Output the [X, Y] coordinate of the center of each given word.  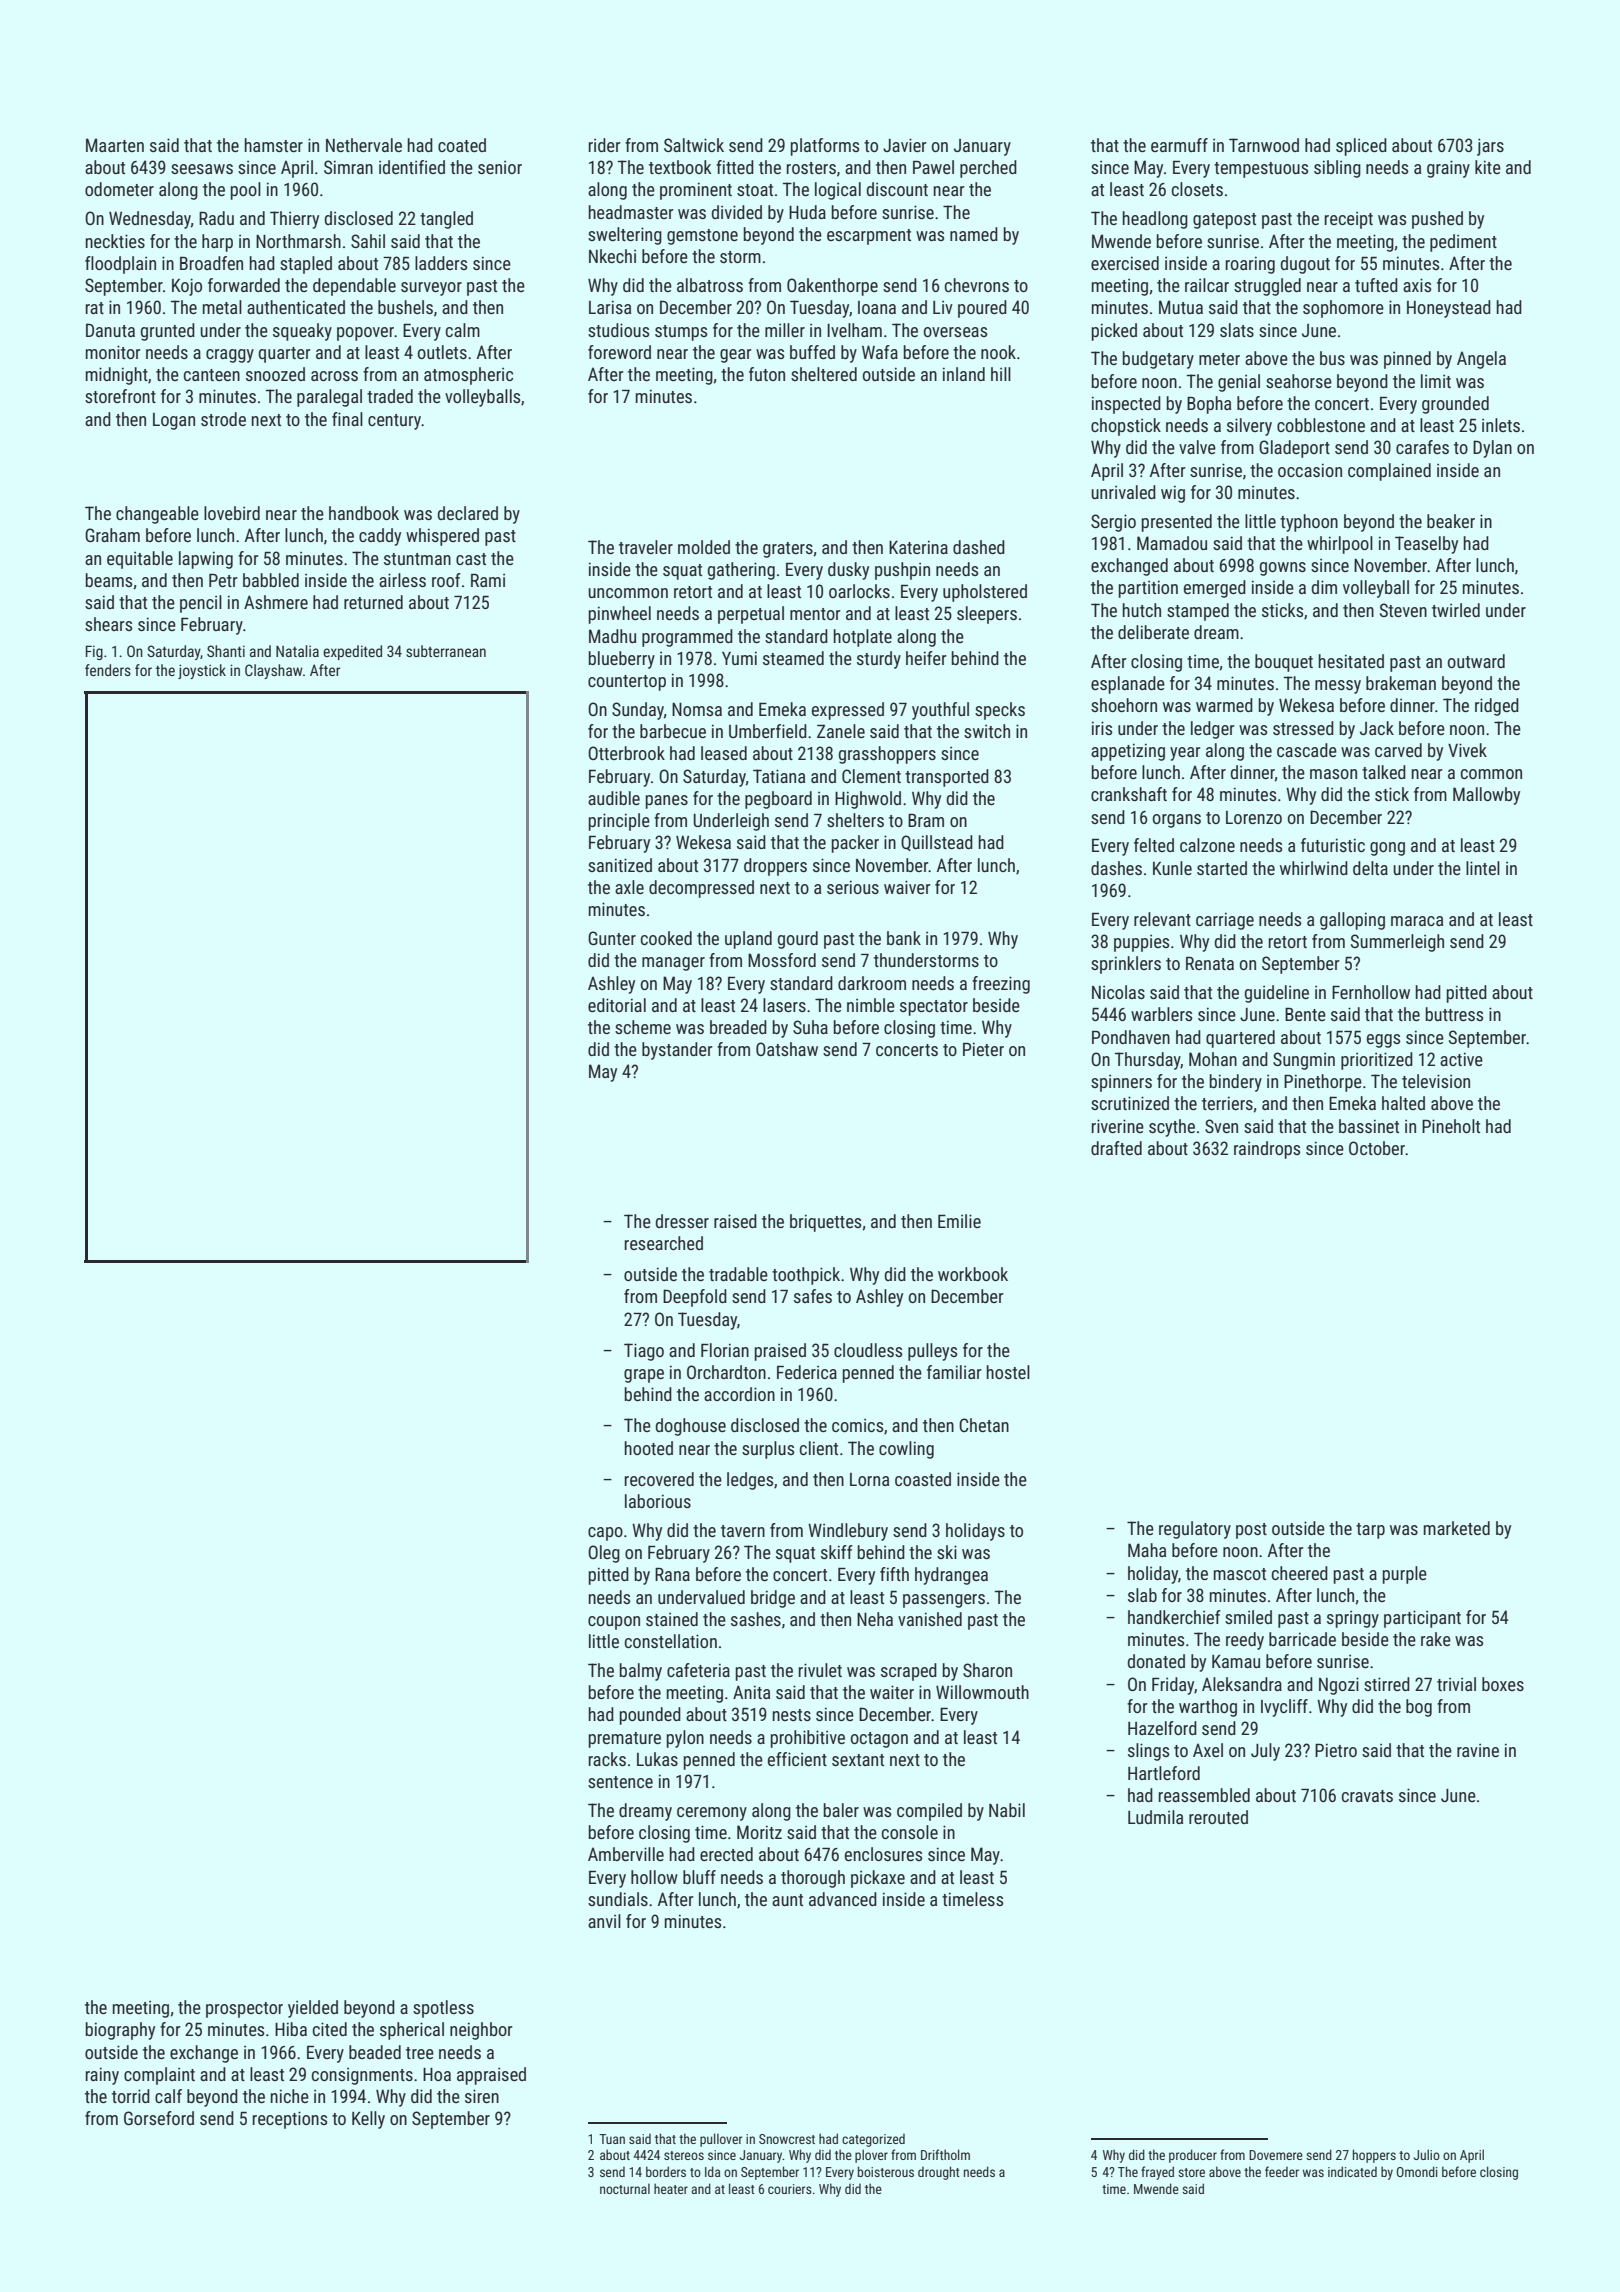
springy [1353, 1619]
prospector [244, 2010]
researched [664, 1243]
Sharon [987, 1670]
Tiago [644, 1352]
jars [1490, 147]
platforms [825, 147]
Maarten [115, 145]
